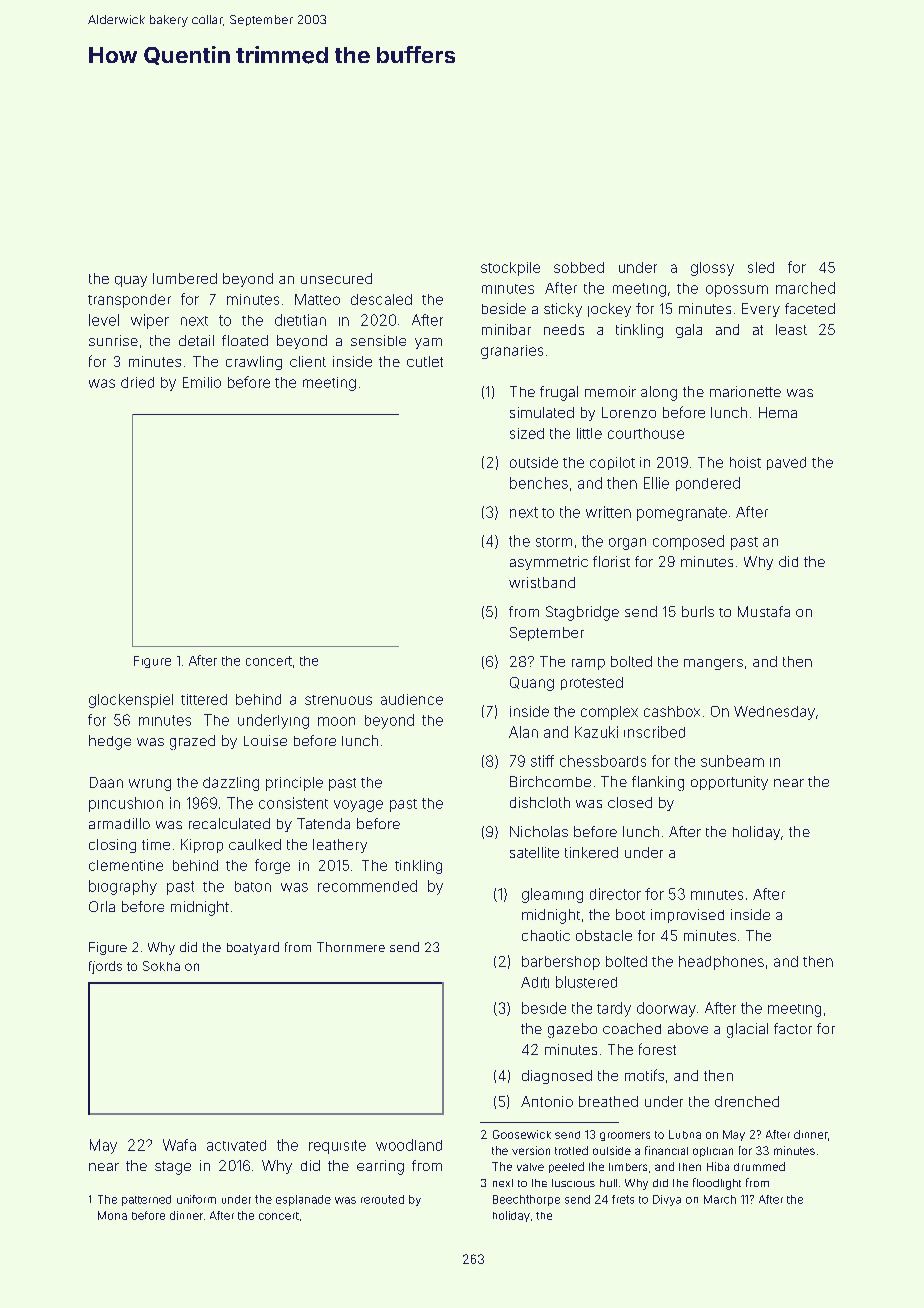 The width and height of the document is (924, 1308). Describe the element at coordinates (745, 391) in the document. I see `marionette` at that location.
